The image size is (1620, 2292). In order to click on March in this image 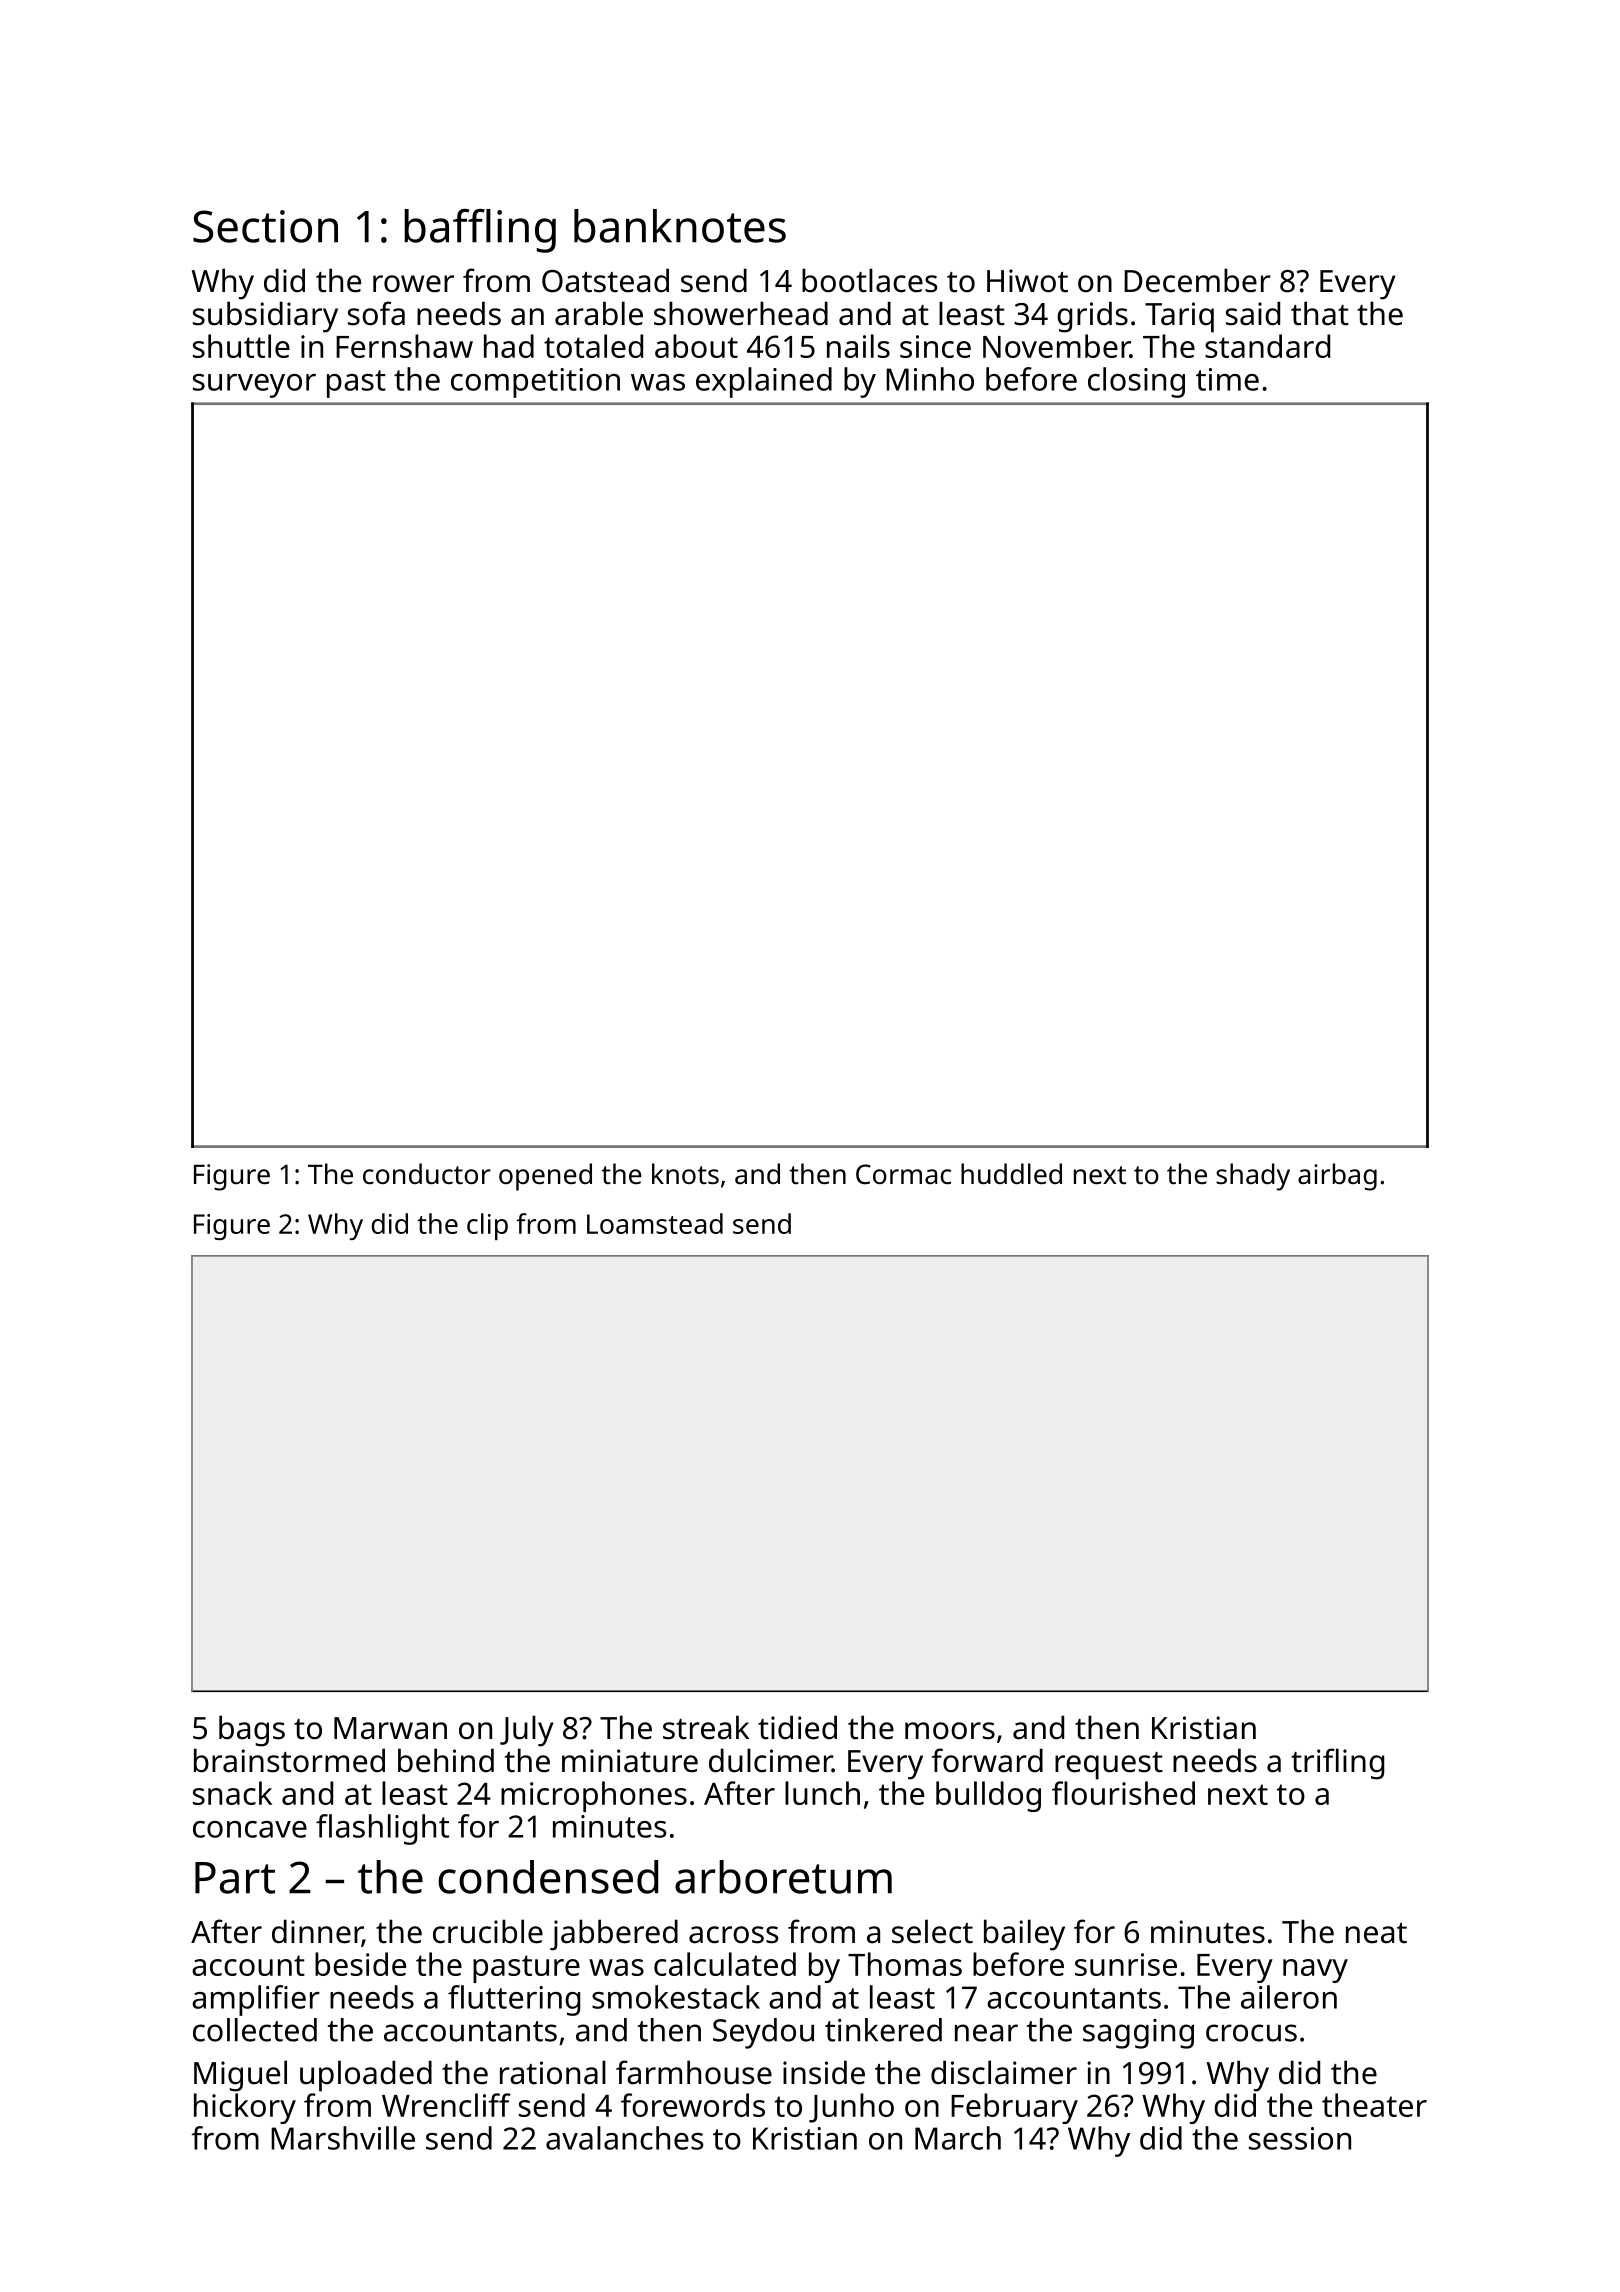, I will do `click(958, 2138)`.
